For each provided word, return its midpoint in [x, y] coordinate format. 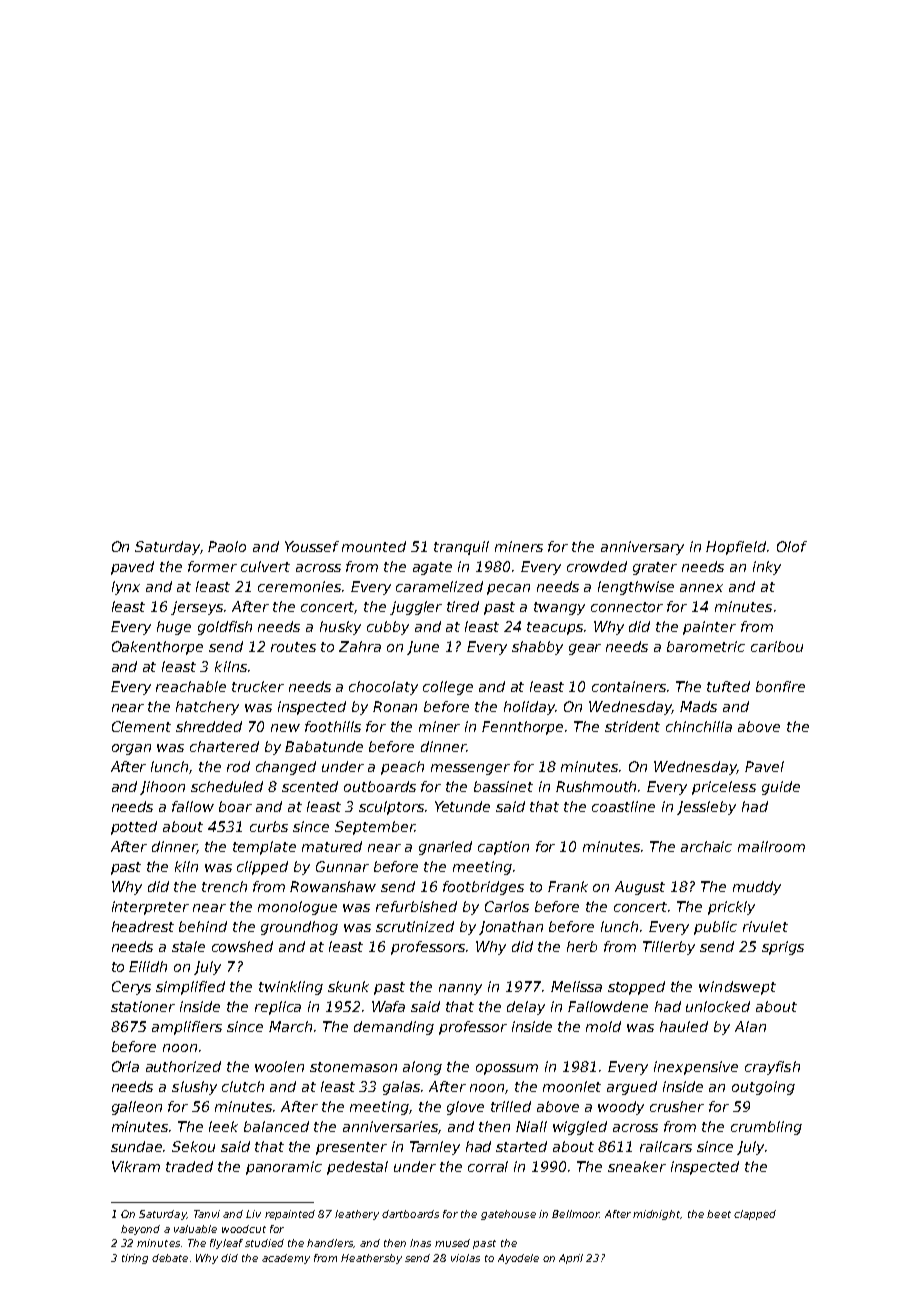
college [448, 688]
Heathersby [371, 1259]
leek [223, 1126]
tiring [135, 1259]
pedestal [357, 1168]
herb [582, 946]
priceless [724, 788]
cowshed [242, 946]
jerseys [197, 608]
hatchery [207, 708]
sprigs [783, 948]
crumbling [766, 1128]
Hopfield [737, 548]
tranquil [461, 548]
